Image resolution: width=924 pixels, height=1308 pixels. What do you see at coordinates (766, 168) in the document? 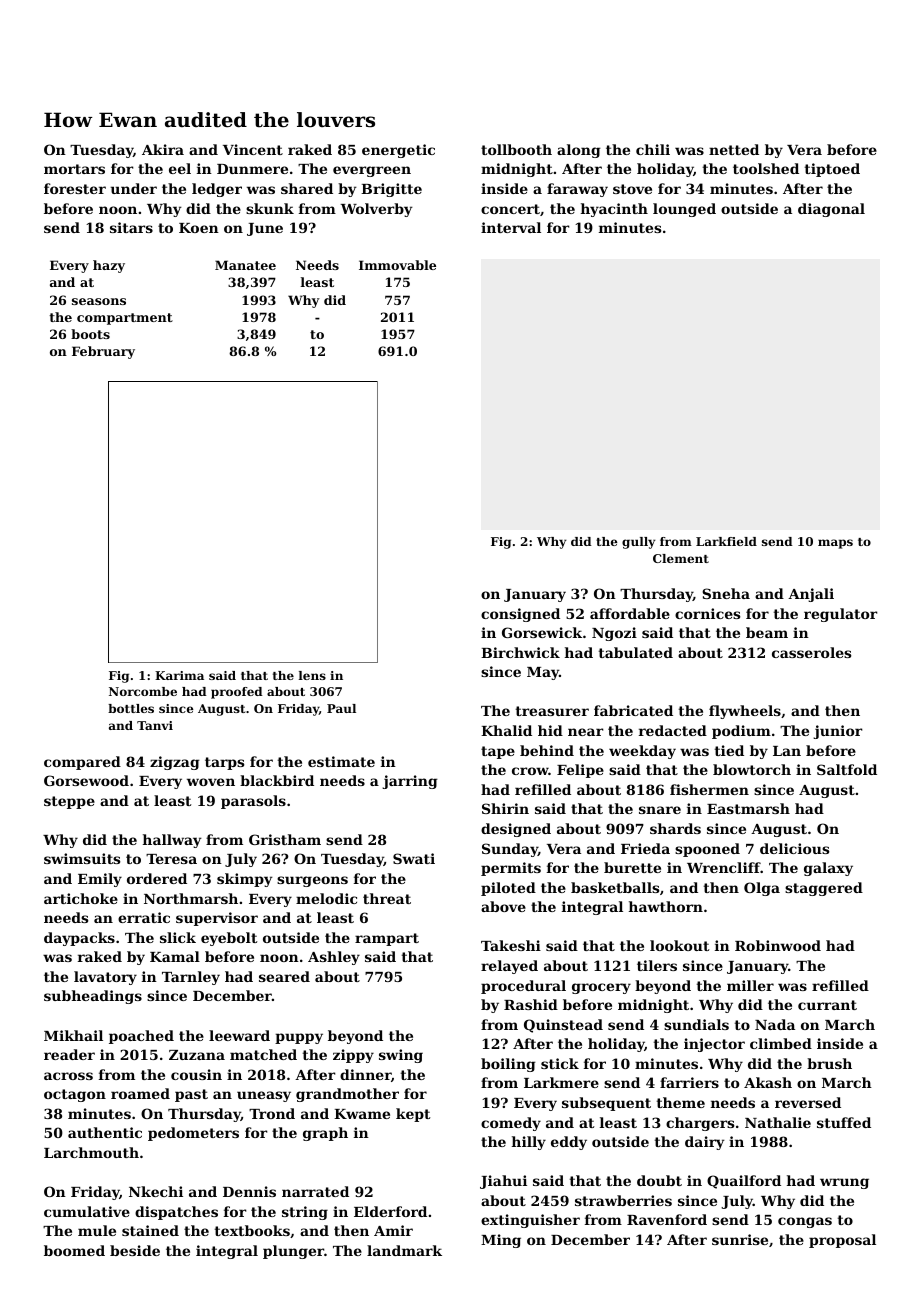
I see `toolshed` at bounding box center [766, 168].
